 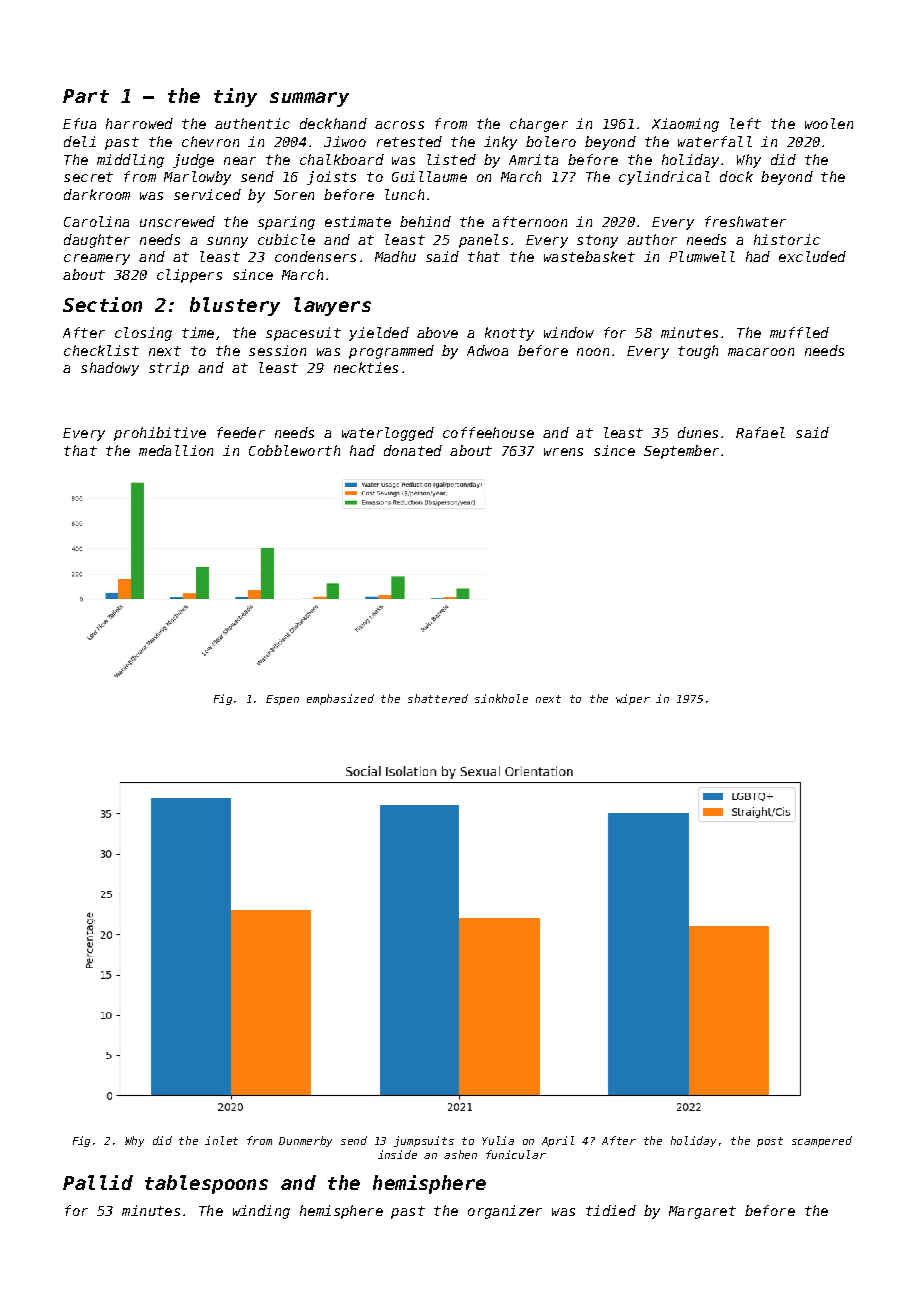 What do you see at coordinates (787, 239) in the image?
I see `historic` at bounding box center [787, 239].
